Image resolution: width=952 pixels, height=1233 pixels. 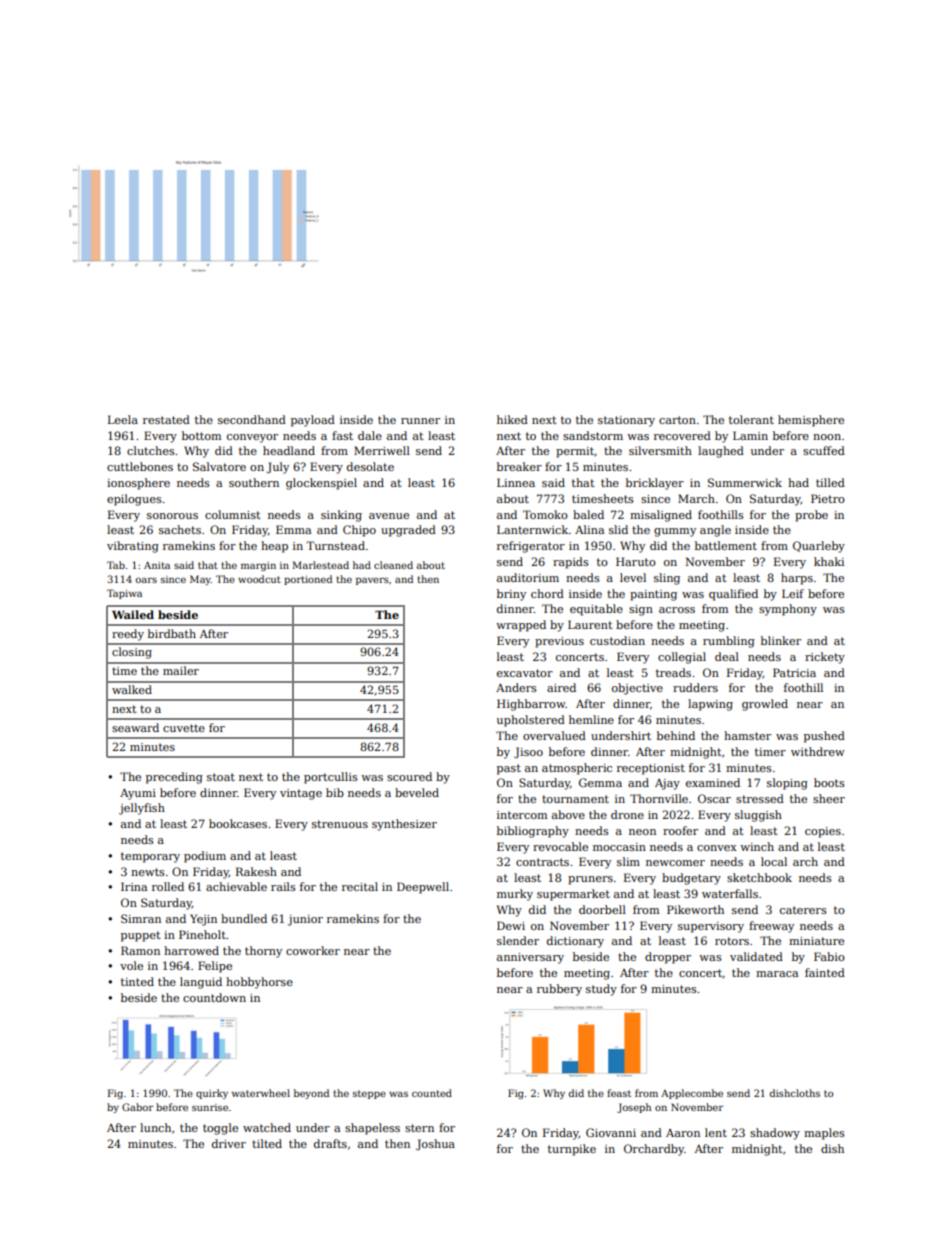 What do you see at coordinates (409, 776) in the page?
I see `scoured` at bounding box center [409, 776].
